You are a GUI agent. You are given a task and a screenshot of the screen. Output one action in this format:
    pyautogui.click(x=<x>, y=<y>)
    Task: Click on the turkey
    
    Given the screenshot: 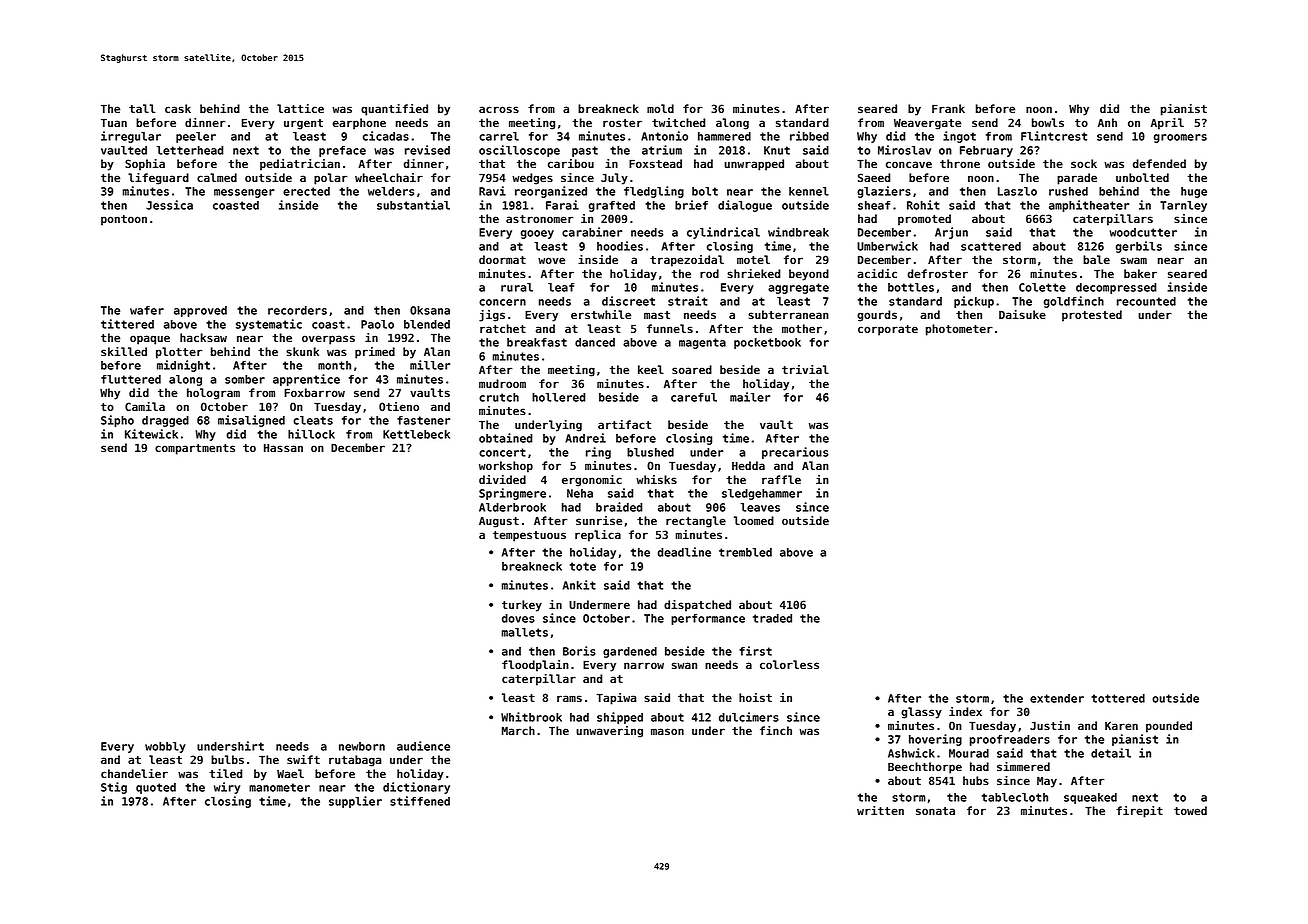 What is the action you would take?
    pyautogui.click(x=522, y=606)
